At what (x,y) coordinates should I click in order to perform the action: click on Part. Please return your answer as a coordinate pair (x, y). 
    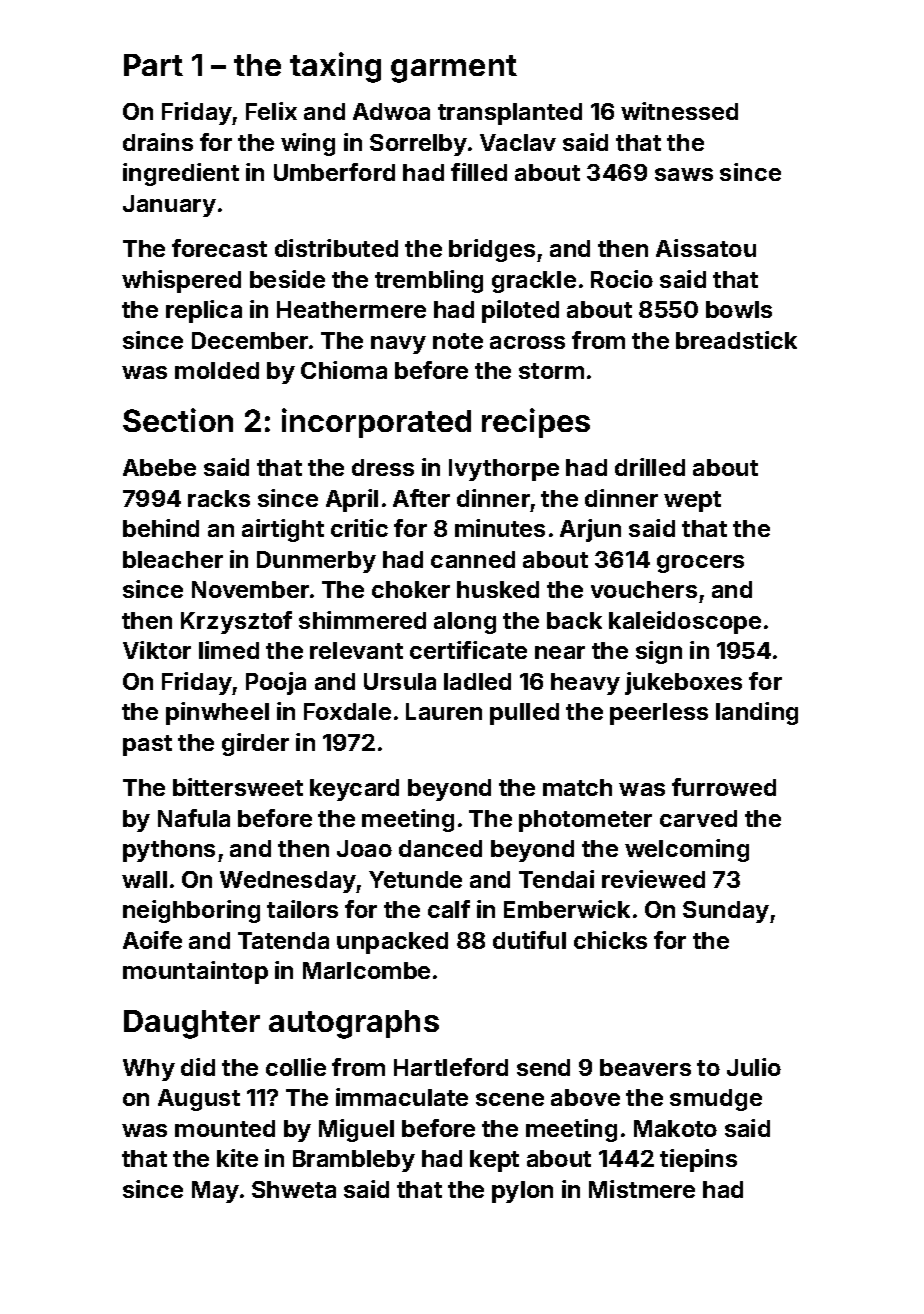
    Looking at the image, I should click on (153, 65).
